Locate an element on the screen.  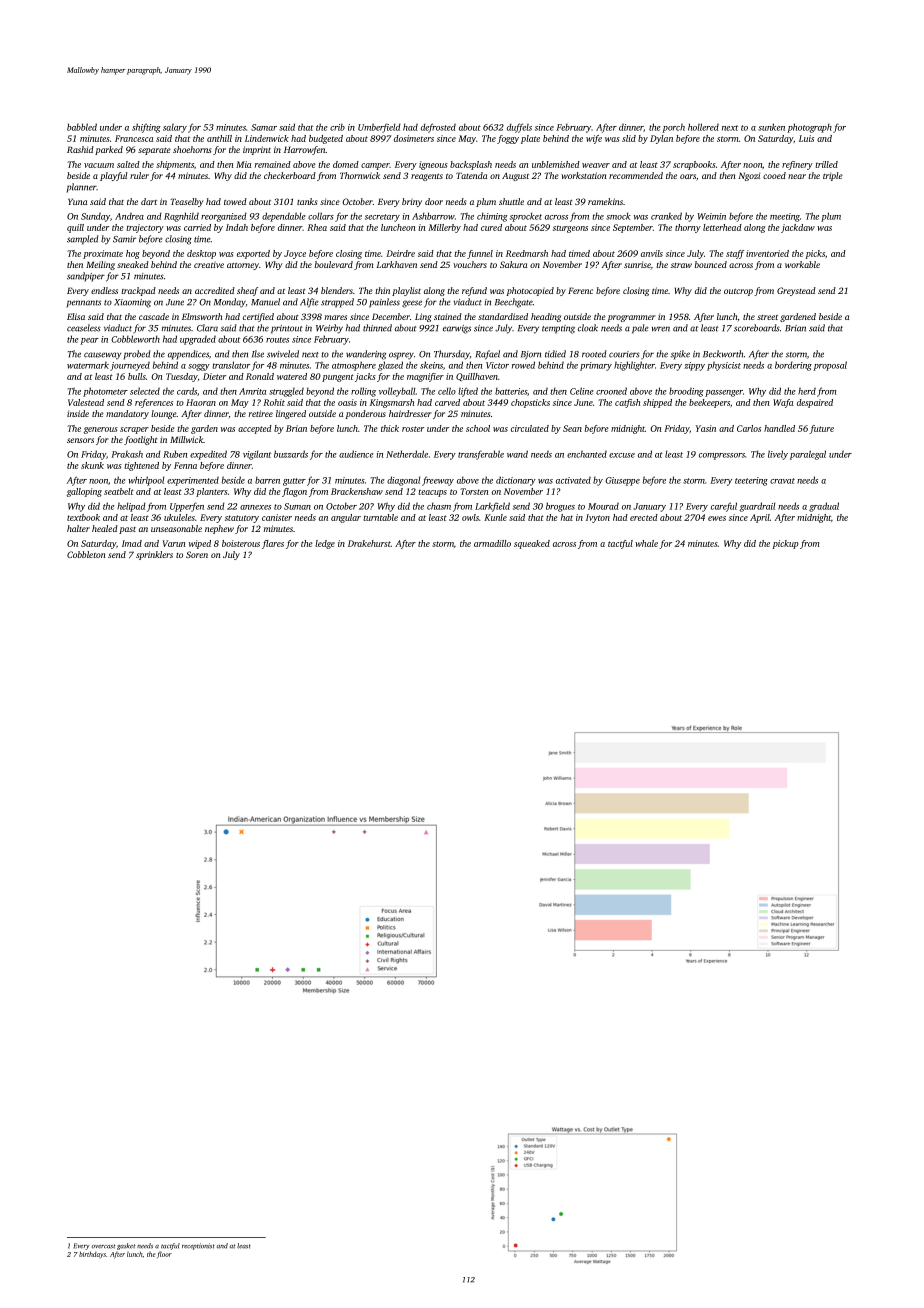
receptionist is located at coordinates (198, 1246).
